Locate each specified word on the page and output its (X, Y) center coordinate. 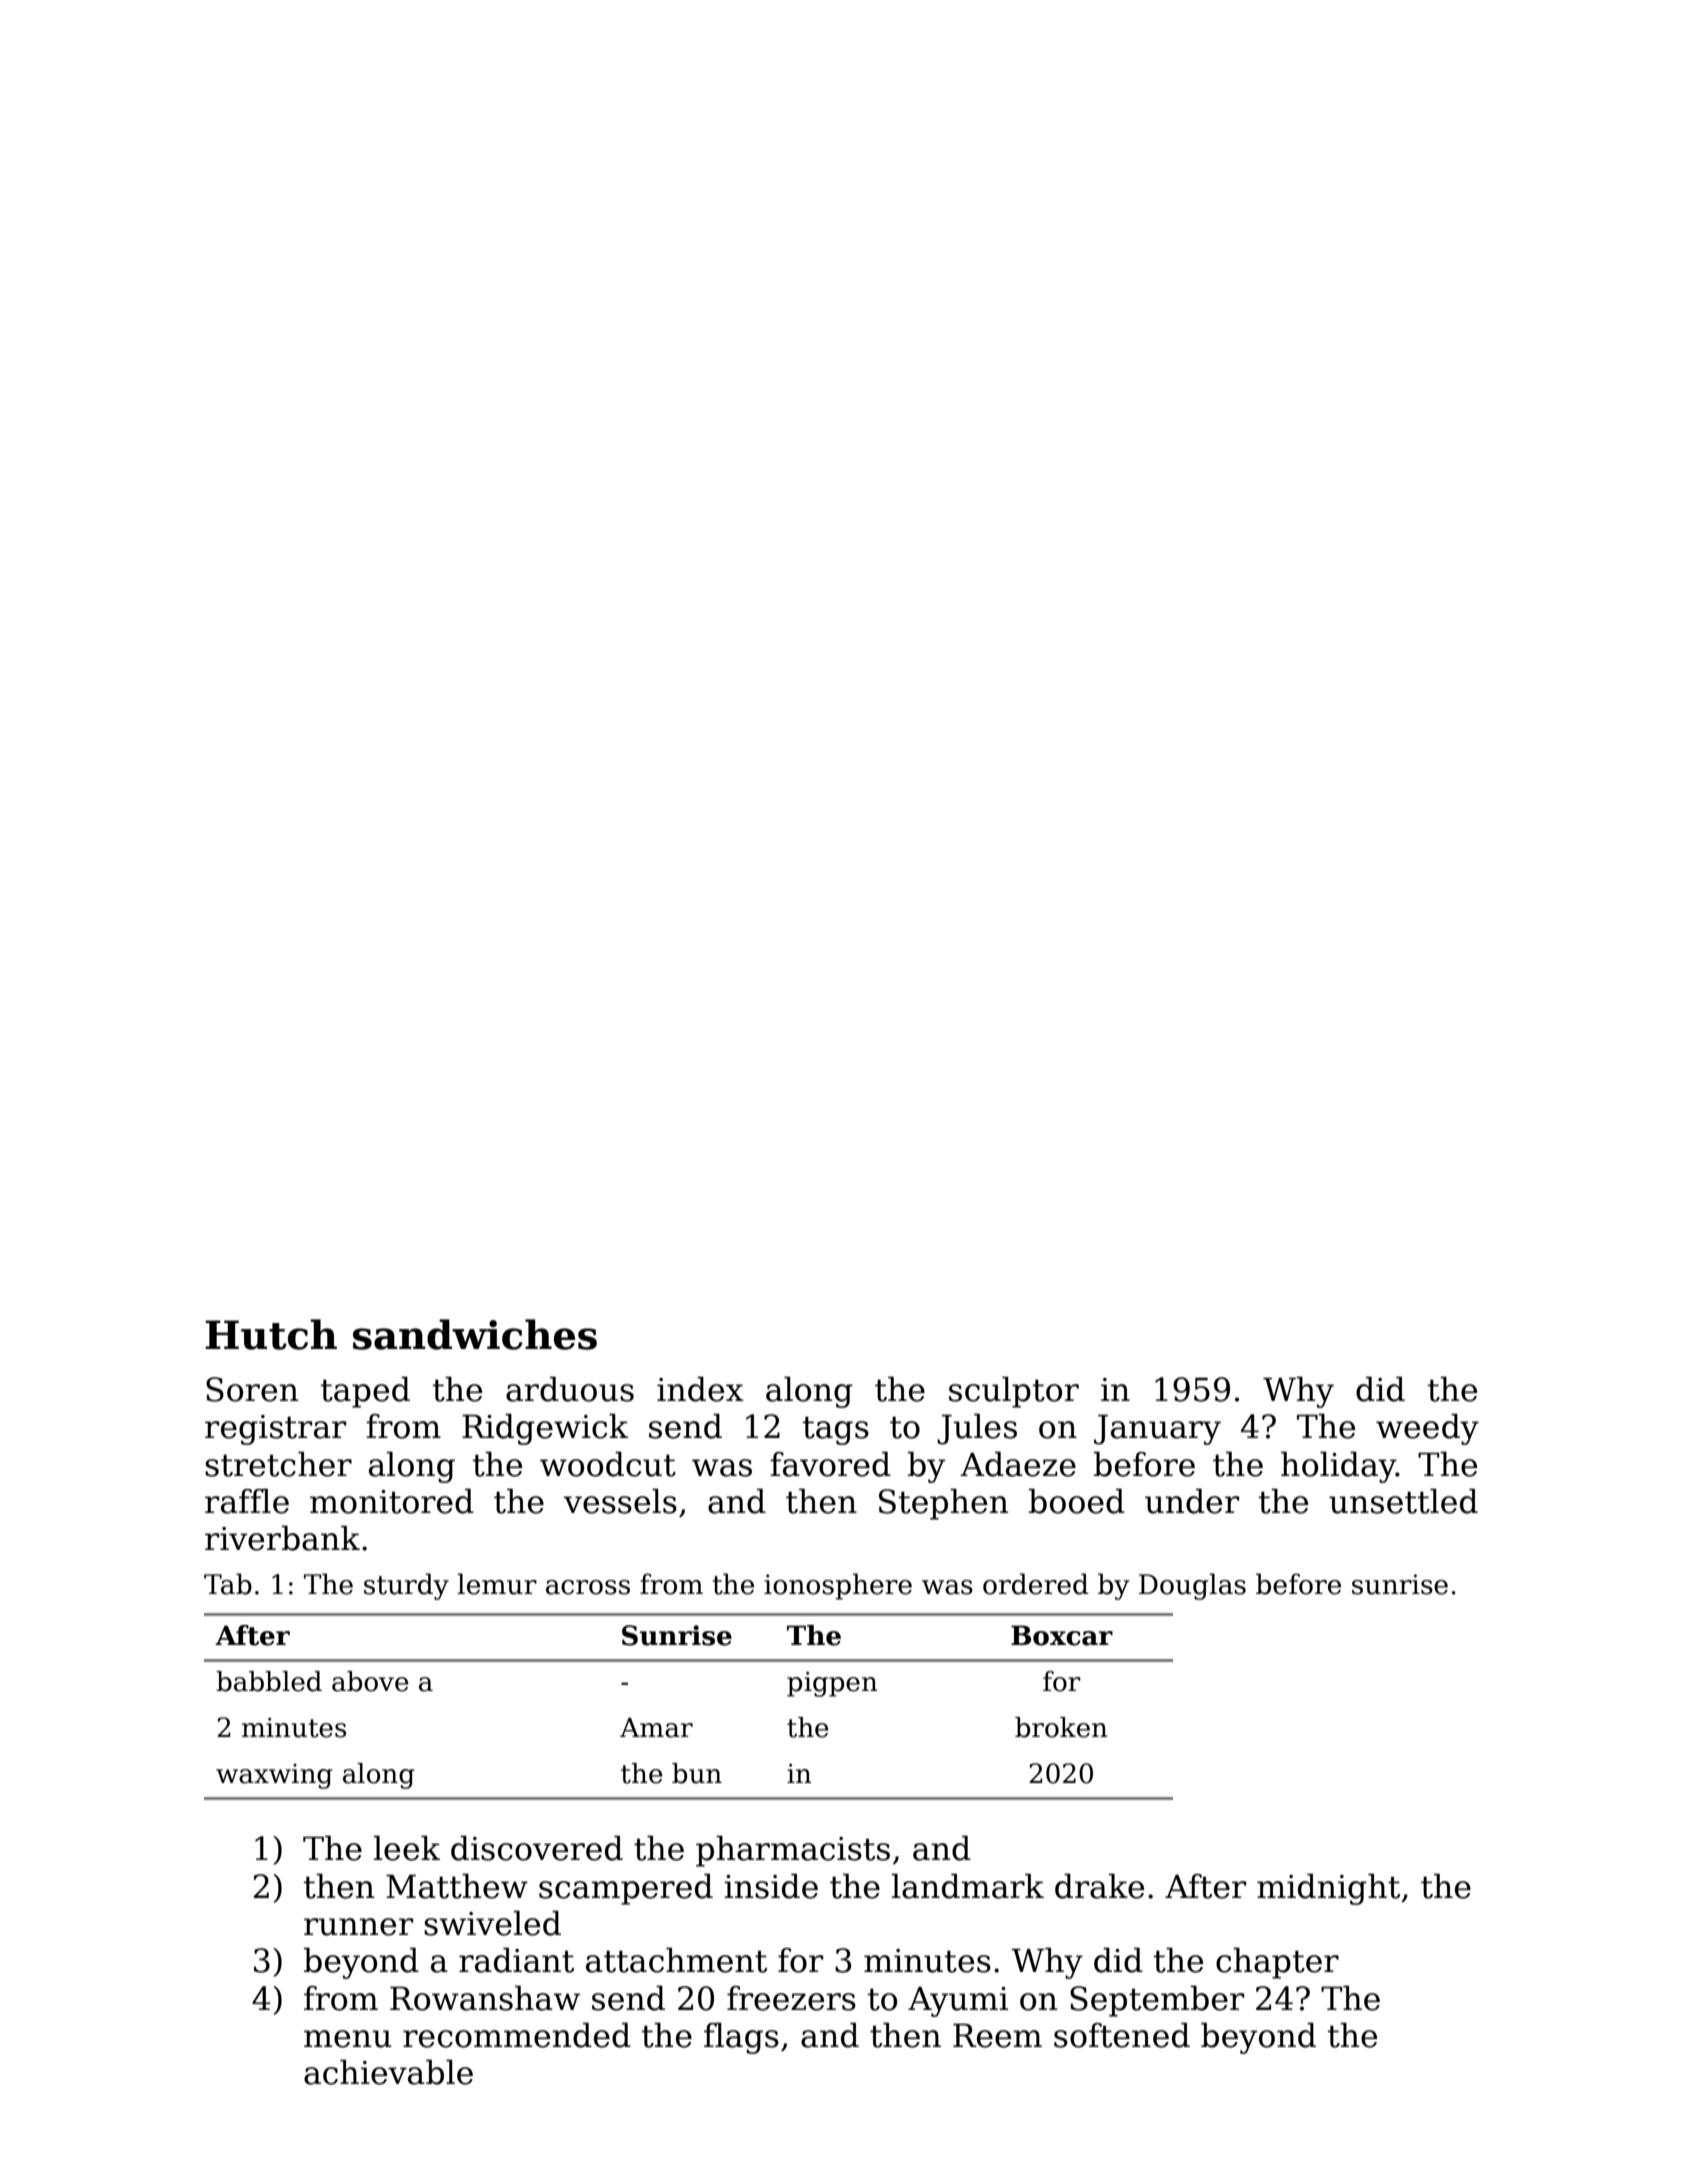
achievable (388, 2072)
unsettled (1403, 1501)
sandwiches (475, 1334)
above (370, 1681)
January (1157, 1429)
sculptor (1014, 1392)
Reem (997, 2035)
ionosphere (838, 1586)
